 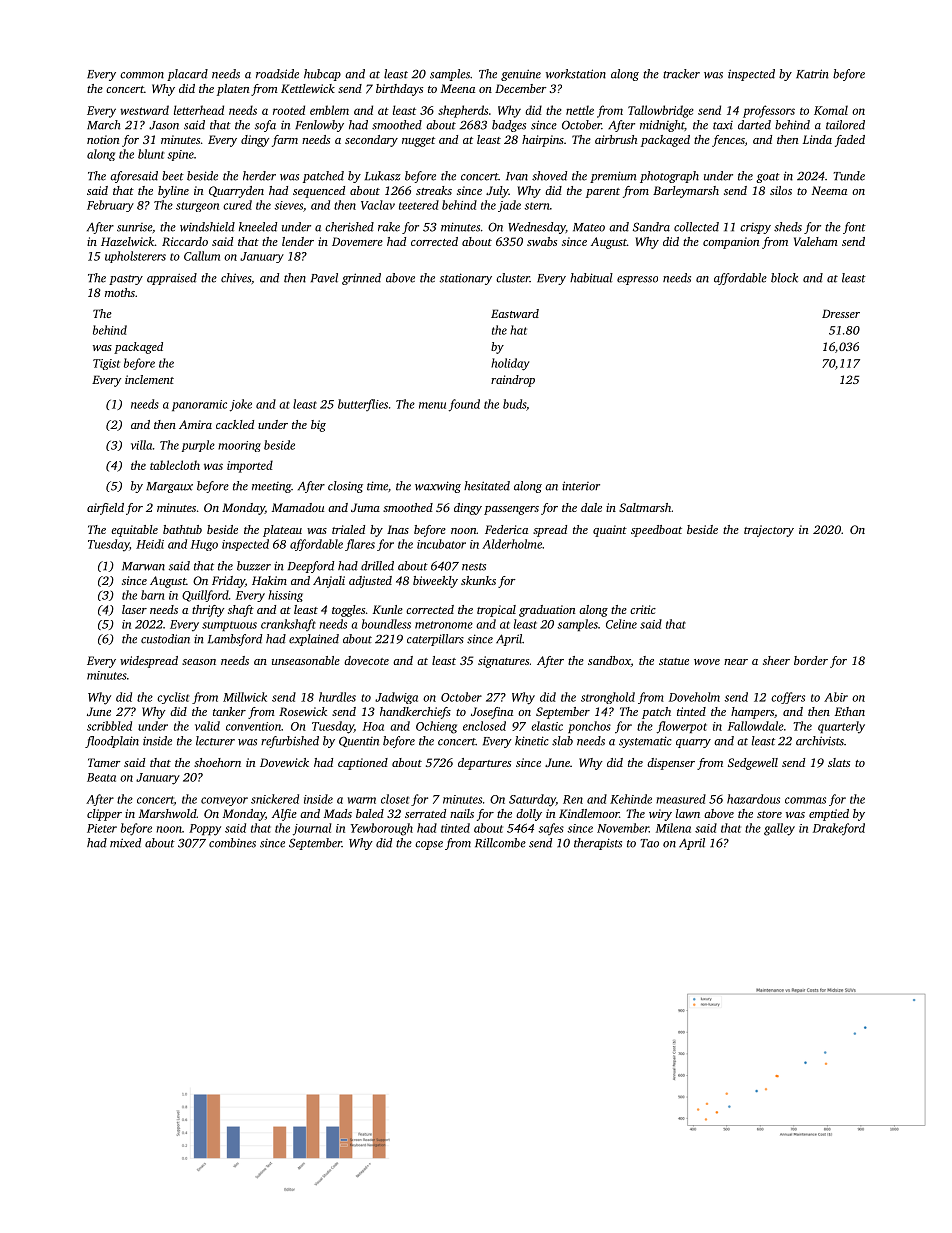 What do you see at coordinates (134, 531) in the screenshot?
I see `equitable` at bounding box center [134, 531].
